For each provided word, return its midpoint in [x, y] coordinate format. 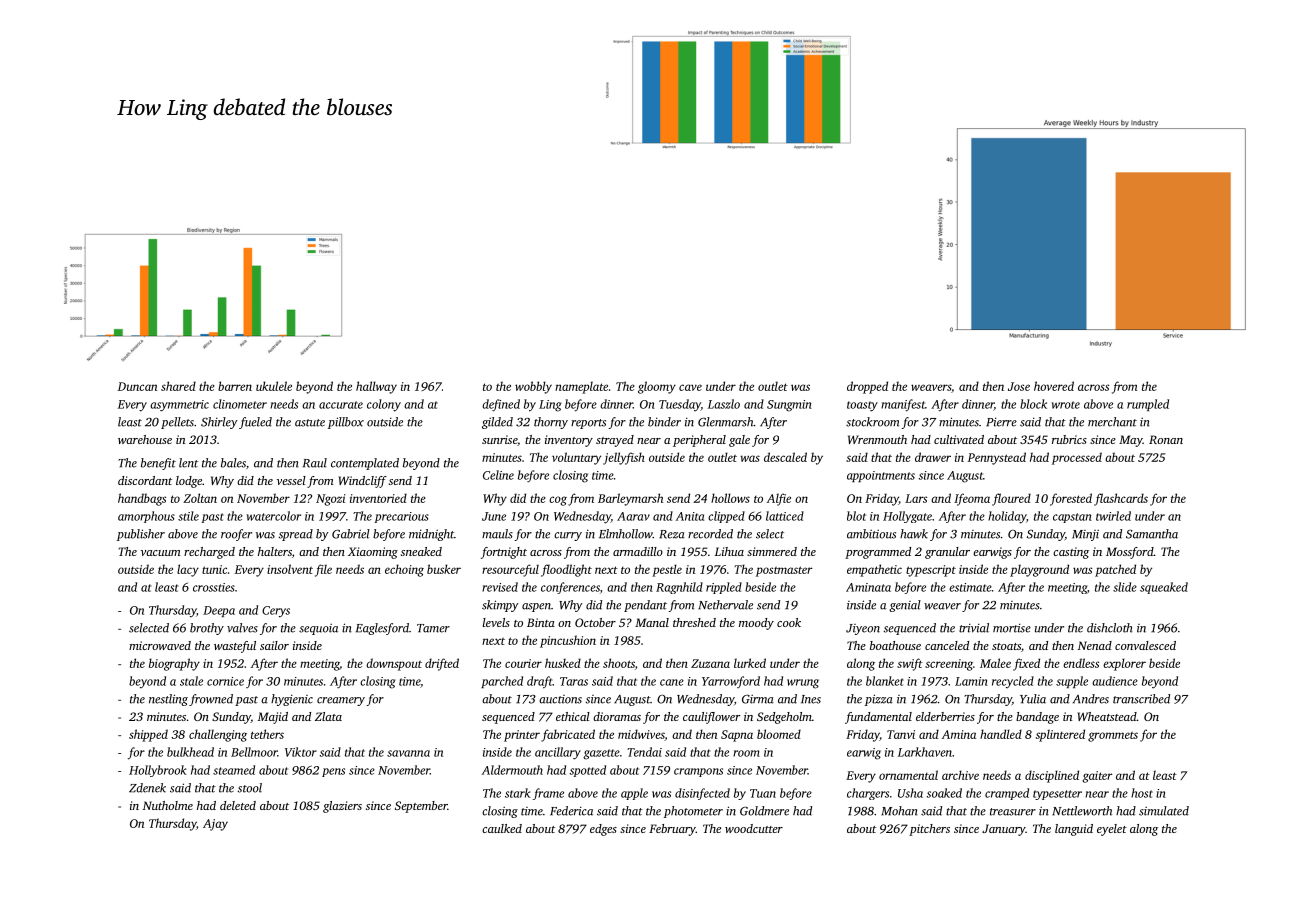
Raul [315, 463]
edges [603, 830]
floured [1011, 499]
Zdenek [147, 788]
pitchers [929, 830]
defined [501, 405]
